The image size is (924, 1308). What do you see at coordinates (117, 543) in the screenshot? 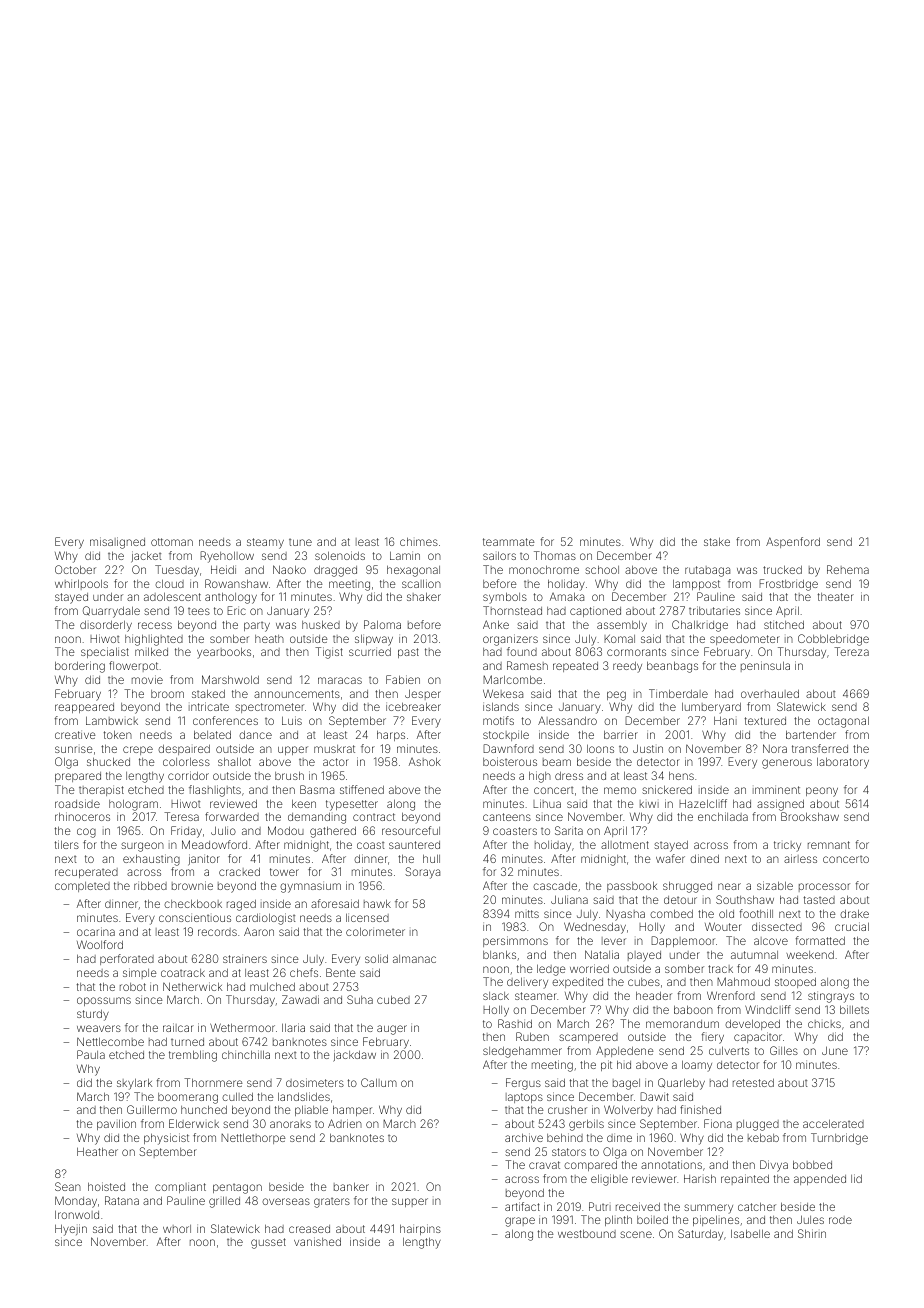
I see `misaligned` at bounding box center [117, 543].
